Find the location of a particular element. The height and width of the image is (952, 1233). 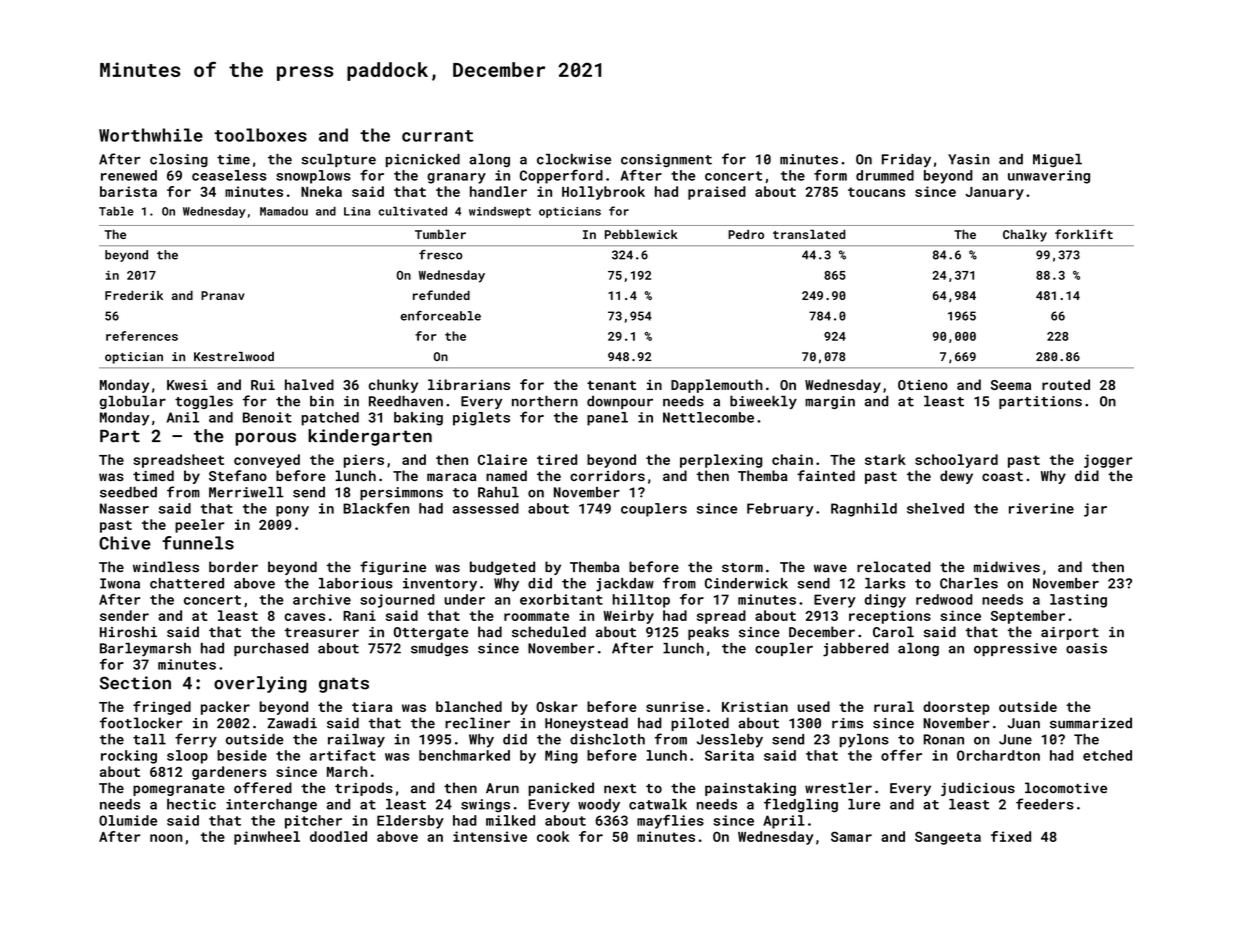

refunded is located at coordinates (441, 295).
